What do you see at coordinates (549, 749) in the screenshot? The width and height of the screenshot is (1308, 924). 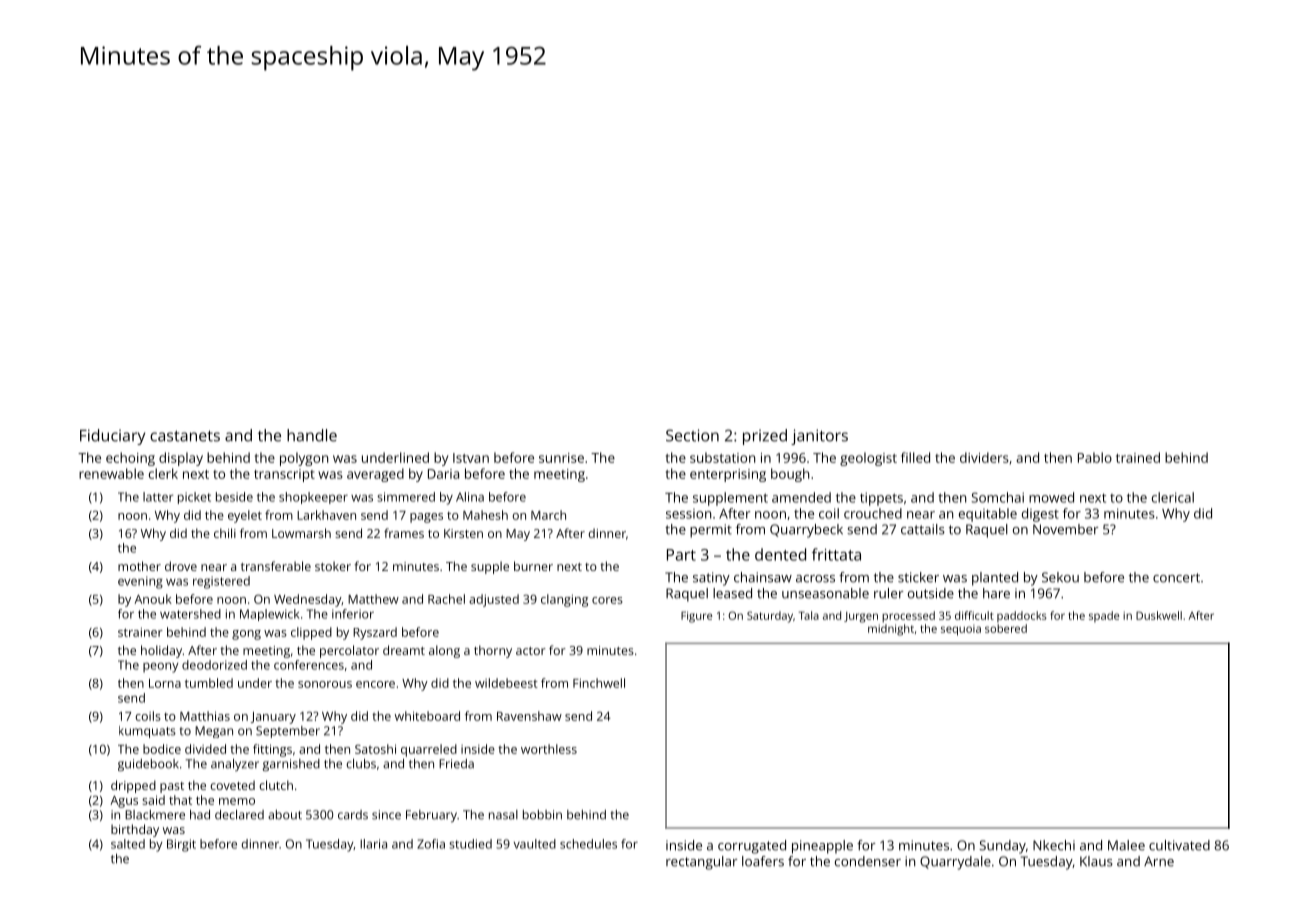 I see `worthless` at bounding box center [549, 749].
